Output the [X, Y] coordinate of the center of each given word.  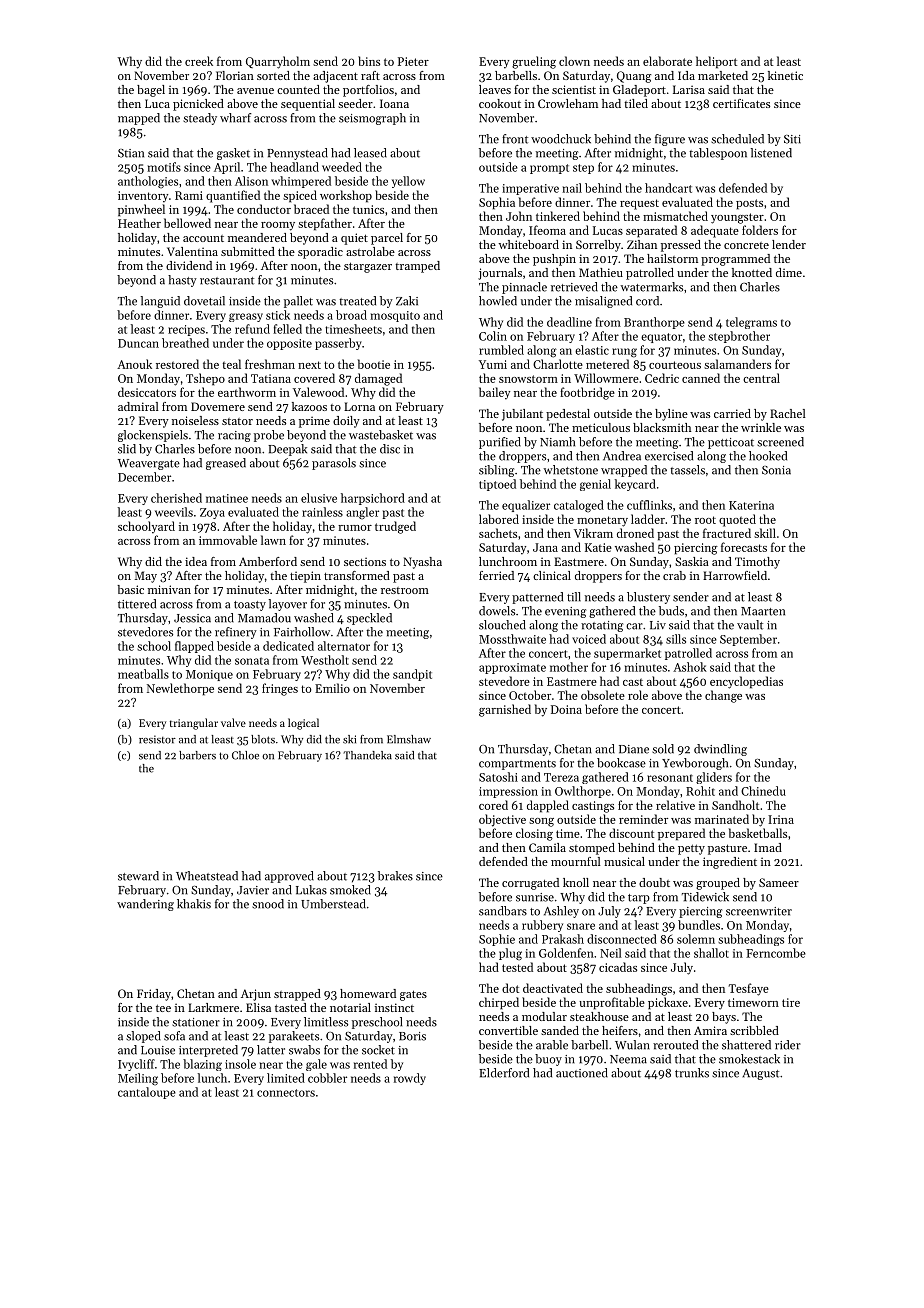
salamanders [737, 364]
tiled [636, 103]
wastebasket [381, 435]
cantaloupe [147, 1093]
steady [200, 119]
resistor [157, 739]
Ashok [690, 667]
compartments [517, 765]
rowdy [410, 1079]
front [515, 139]
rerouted [675, 1045]
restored [177, 364]
